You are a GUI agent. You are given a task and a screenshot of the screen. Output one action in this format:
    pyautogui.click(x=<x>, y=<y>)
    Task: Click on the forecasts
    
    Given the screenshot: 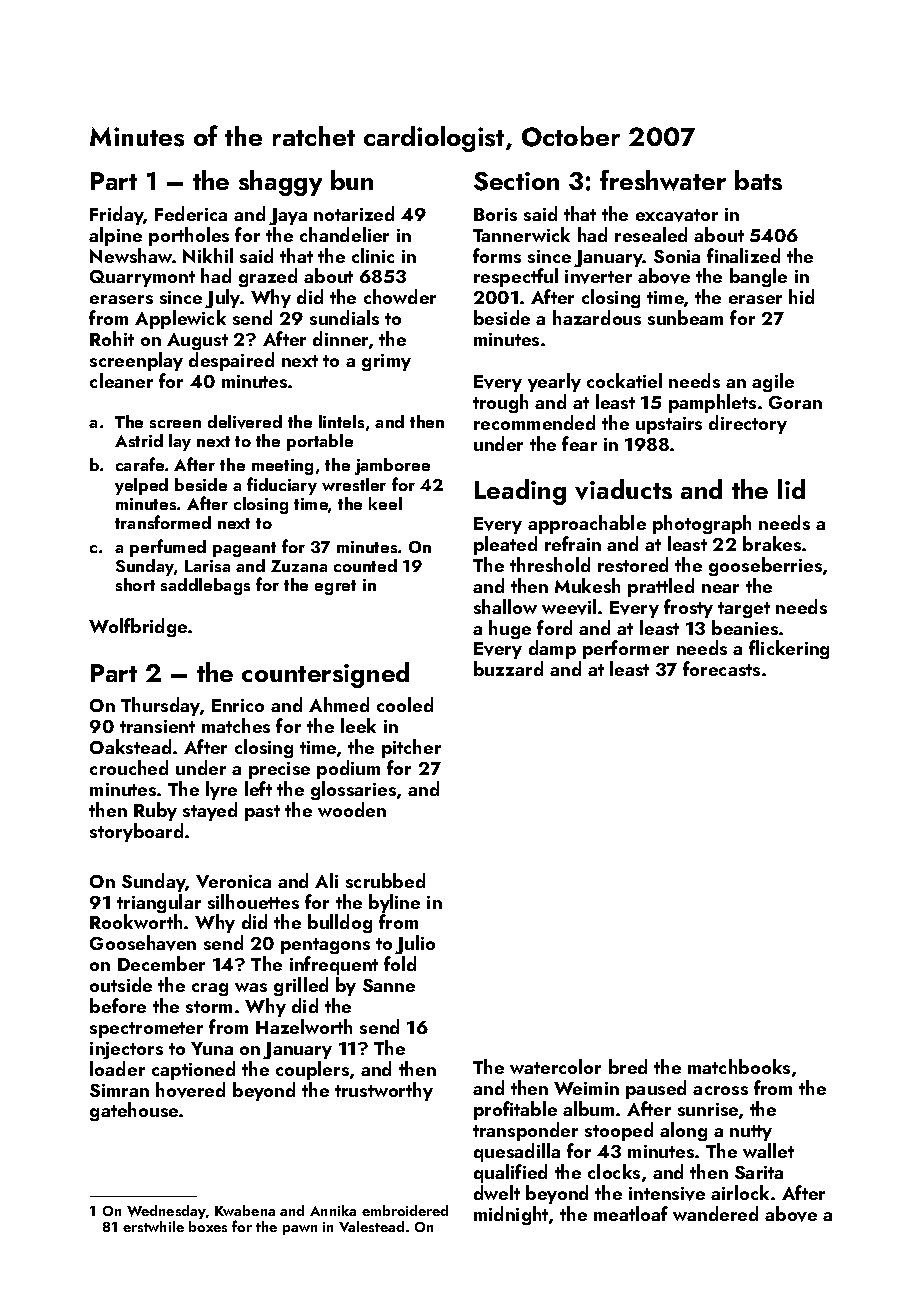 What is the action you would take?
    pyautogui.click(x=721, y=668)
